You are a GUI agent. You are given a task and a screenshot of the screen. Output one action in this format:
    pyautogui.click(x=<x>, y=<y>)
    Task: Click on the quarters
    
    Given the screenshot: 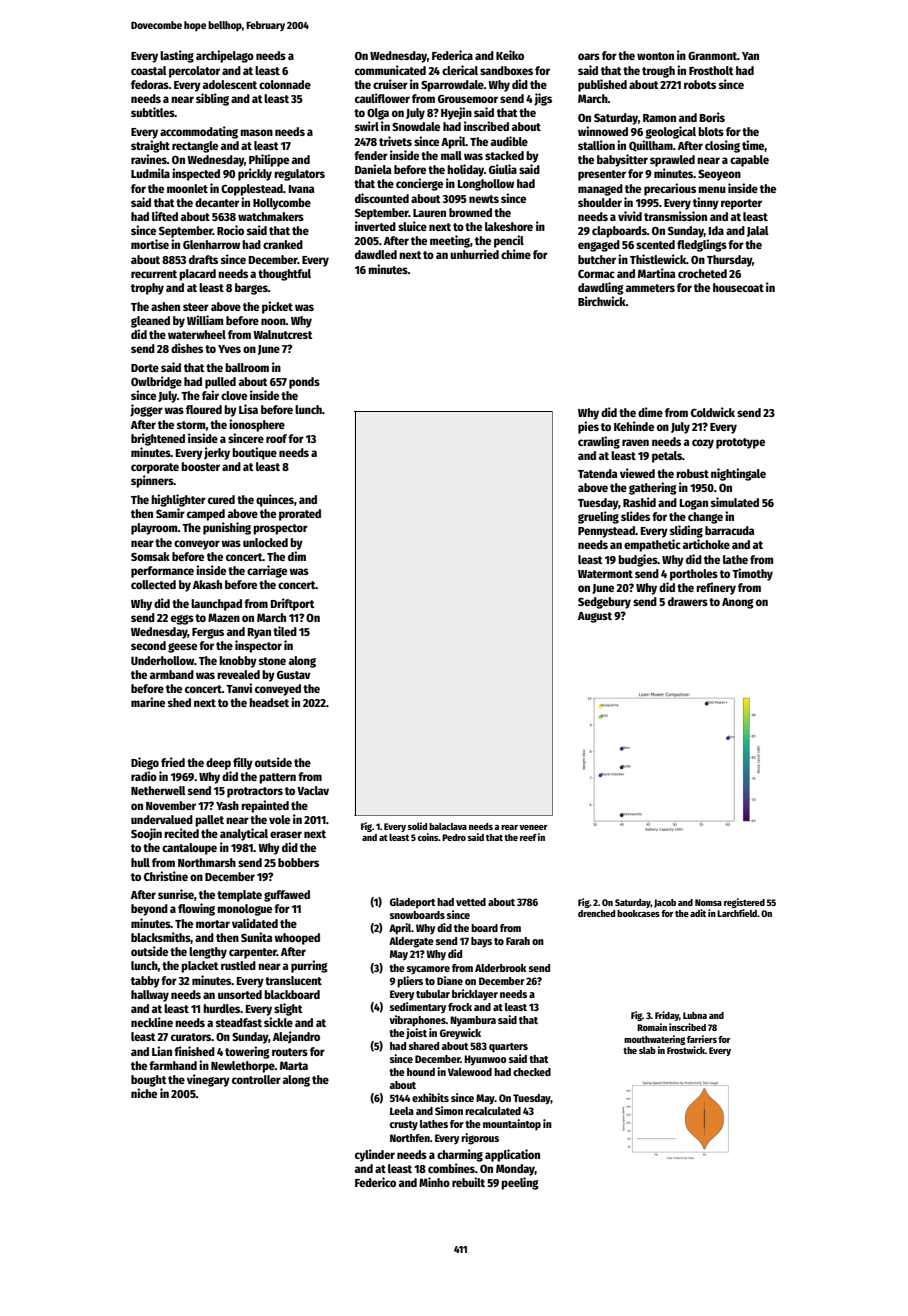 What is the action you would take?
    pyautogui.click(x=508, y=1048)
